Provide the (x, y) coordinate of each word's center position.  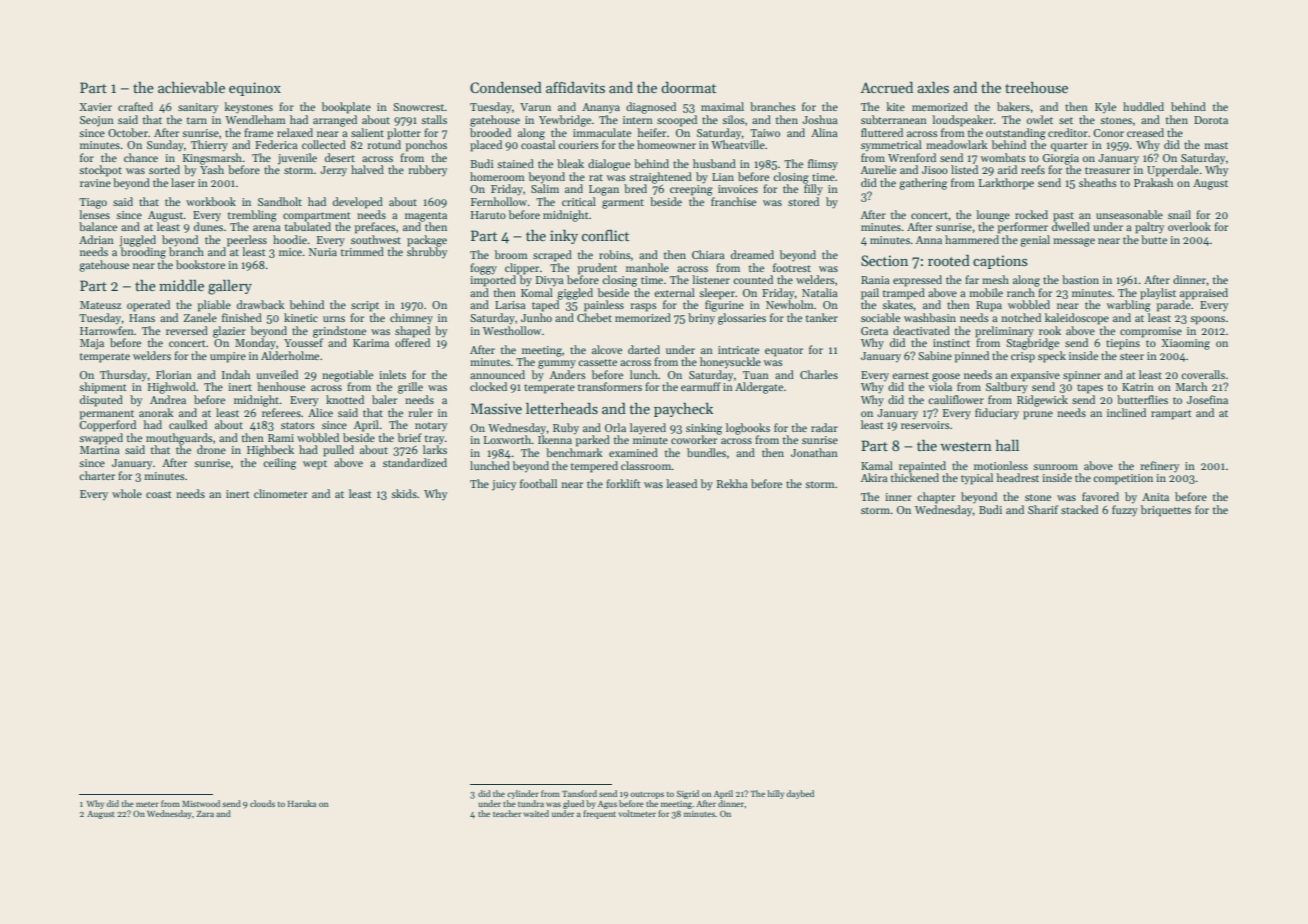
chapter (936, 498)
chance (141, 157)
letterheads (562, 408)
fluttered (882, 132)
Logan (604, 190)
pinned (972, 357)
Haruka (302, 803)
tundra (531, 803)
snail (1179, 214)
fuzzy (1125, 511)
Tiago (93, 203)
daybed (800, 794)
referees (281, 412)
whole (127, 493)
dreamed (752, 254)
